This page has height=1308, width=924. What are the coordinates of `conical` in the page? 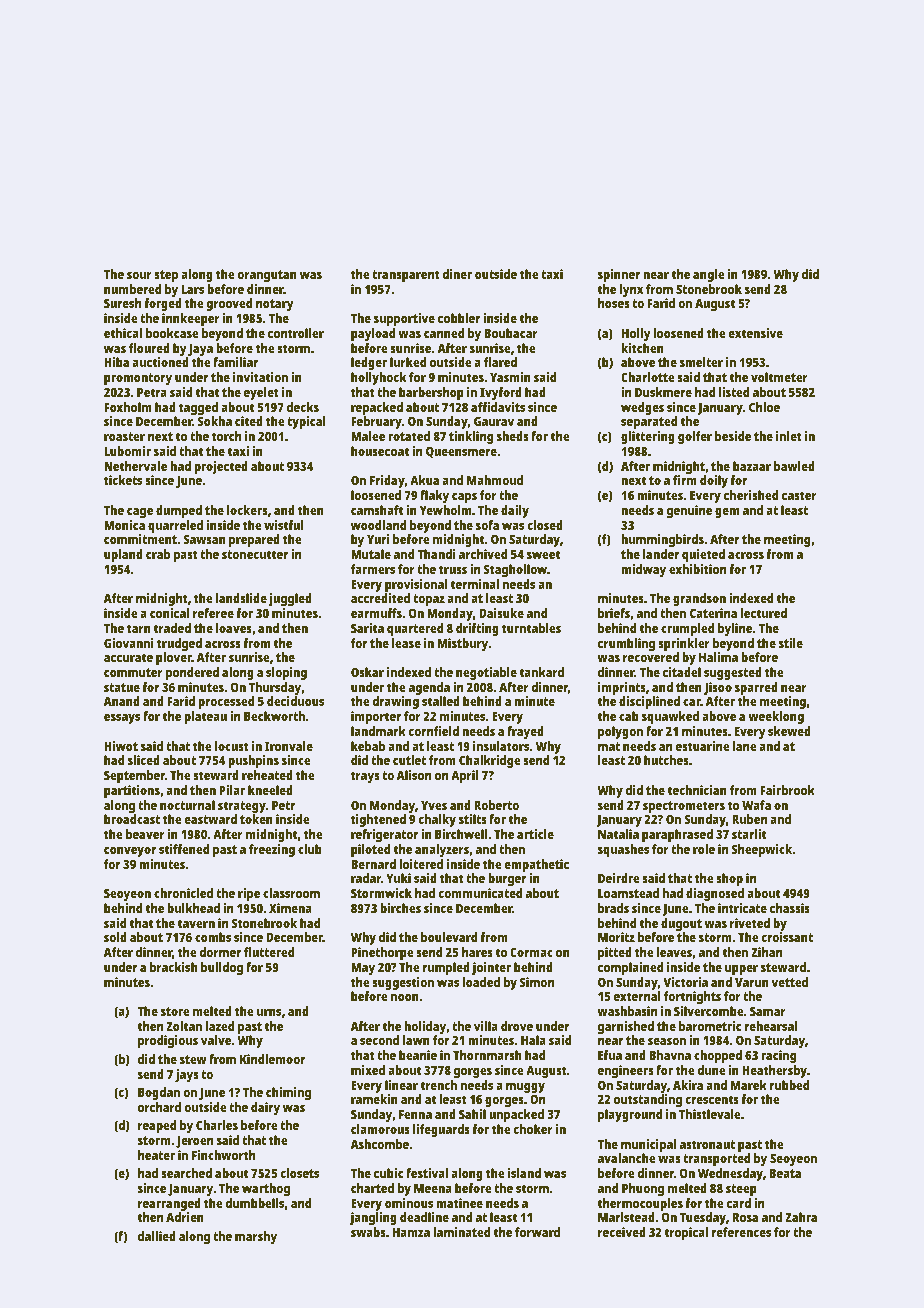 It's located at (170, 613).
